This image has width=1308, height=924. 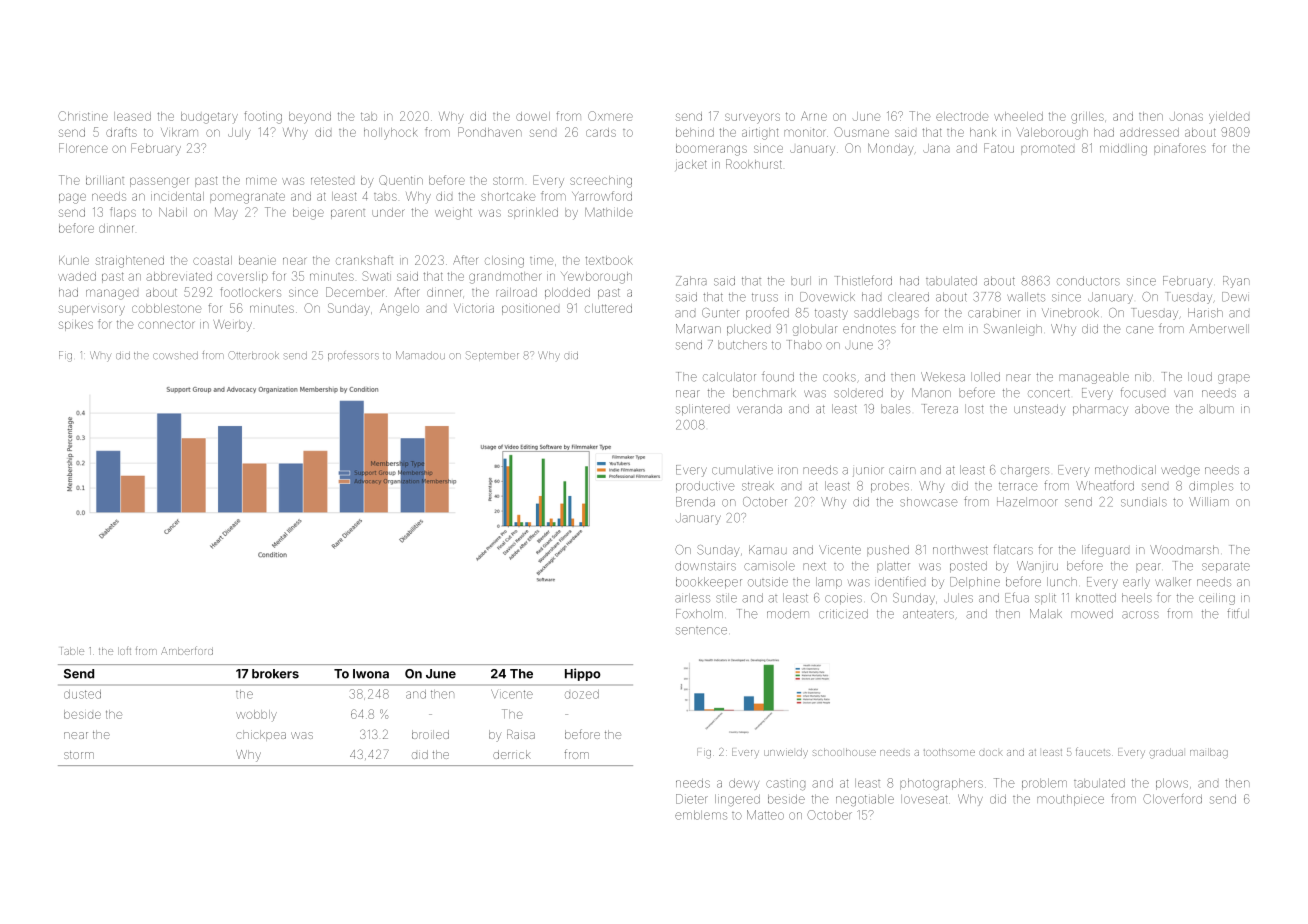 I want to click on Jonas, so click(x=1186, y=116).
